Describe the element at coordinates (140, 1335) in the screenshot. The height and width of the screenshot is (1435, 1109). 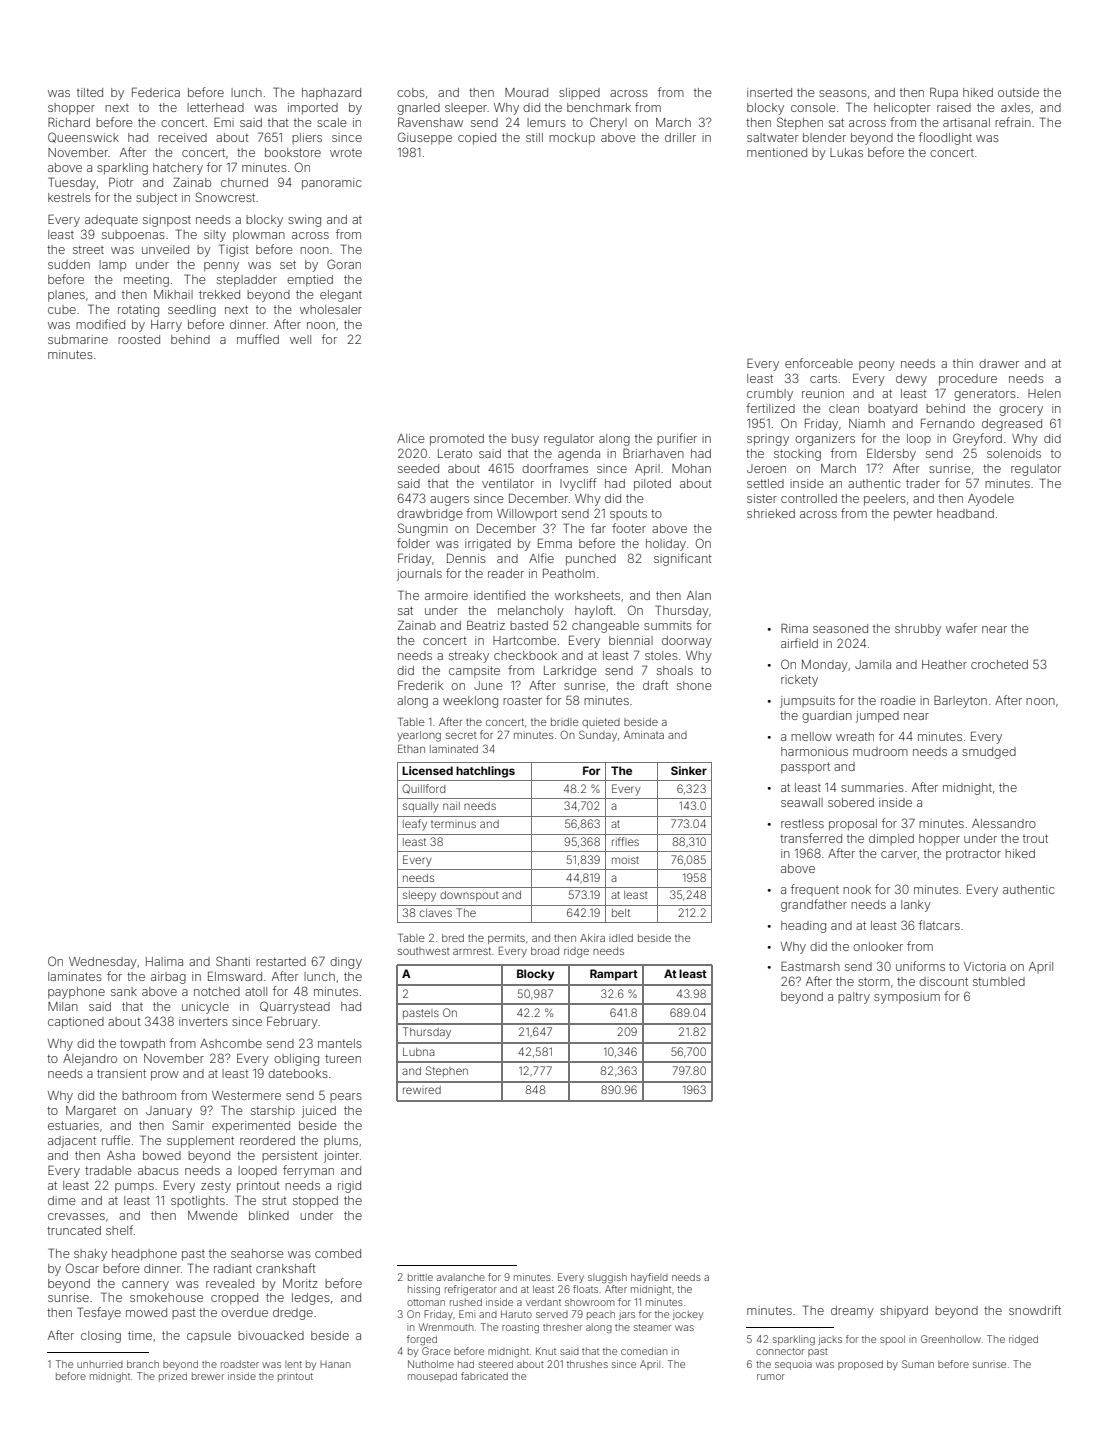
I see `time` at that location.
